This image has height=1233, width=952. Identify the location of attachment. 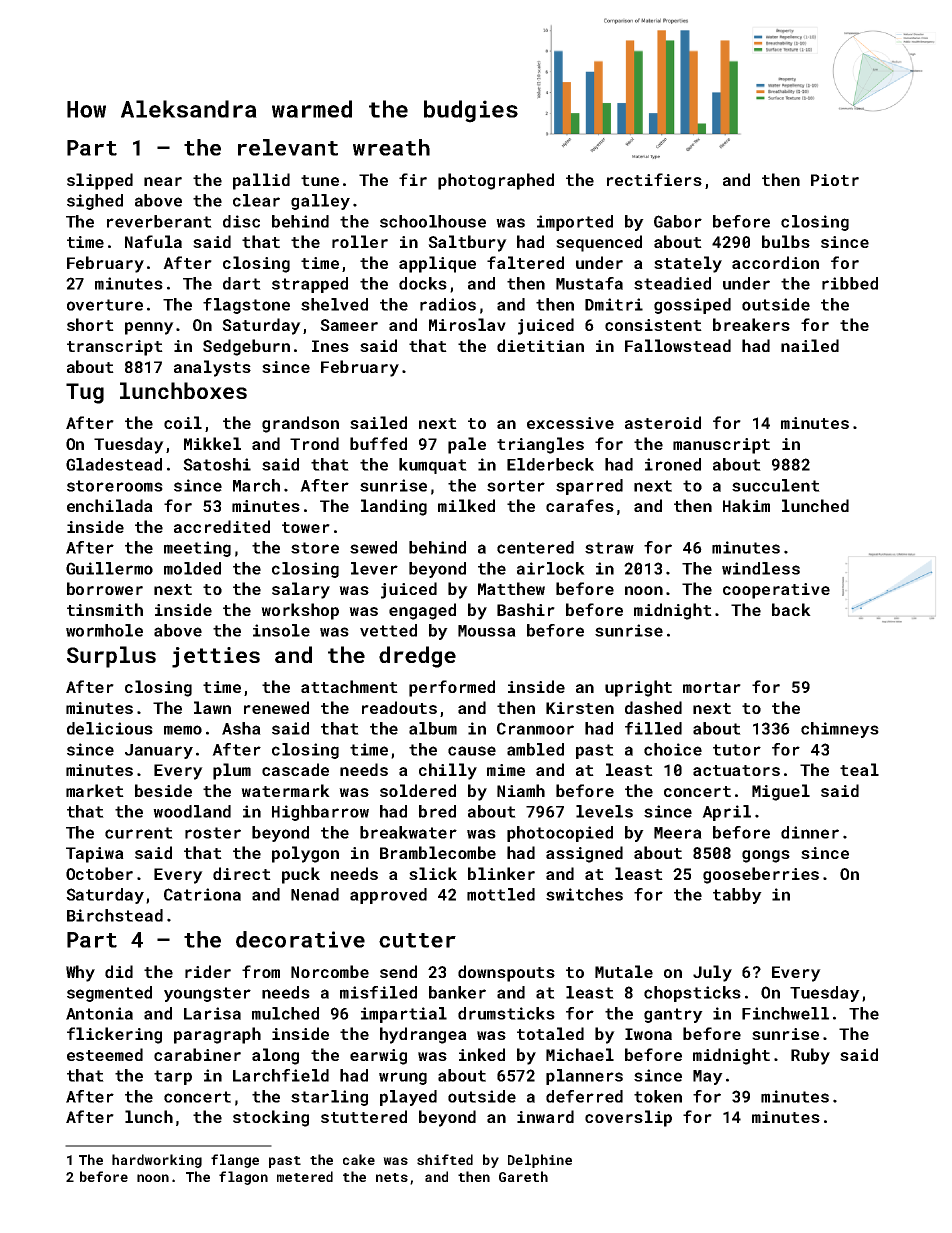
(349, 686).
